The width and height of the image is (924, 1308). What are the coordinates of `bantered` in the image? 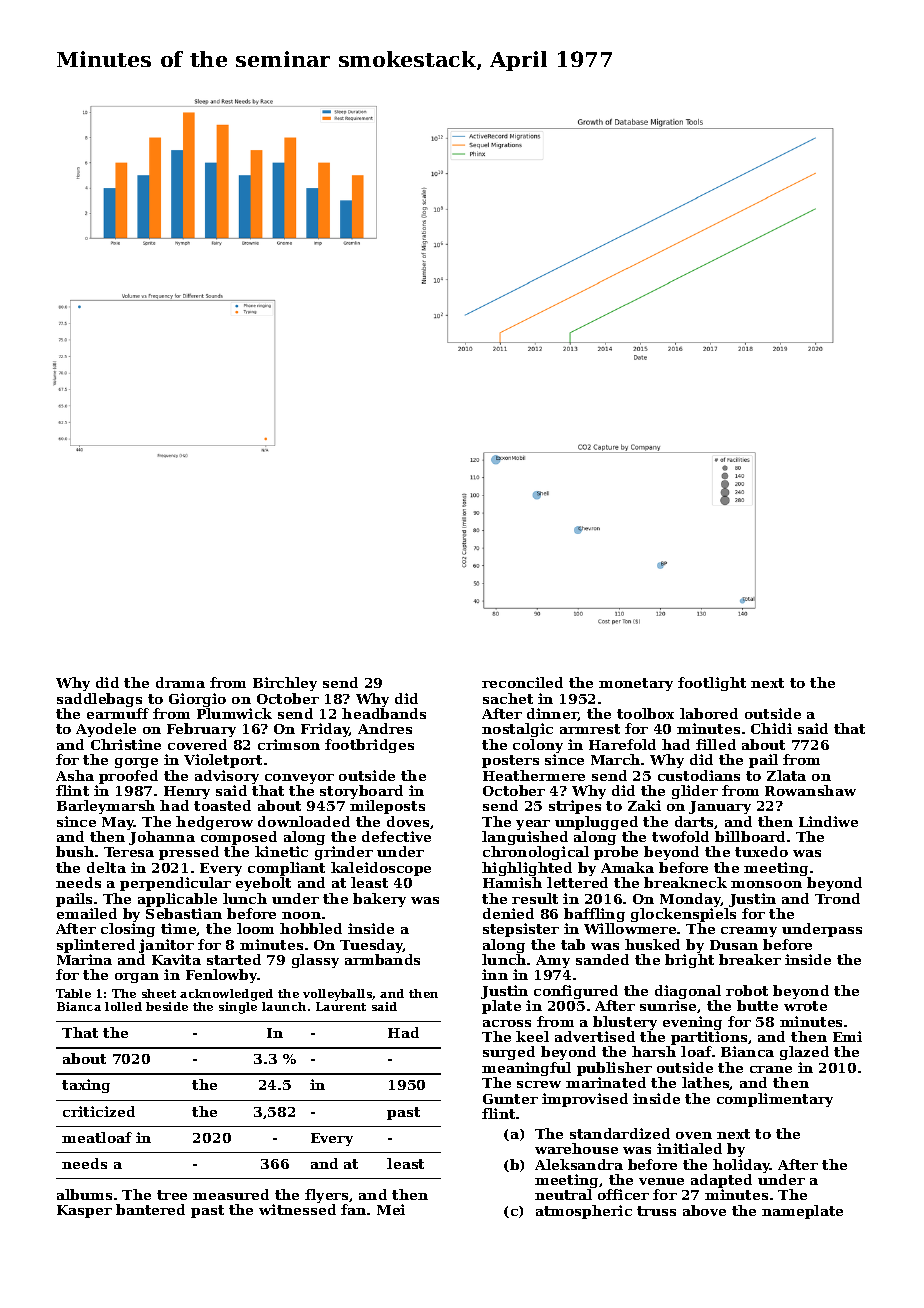 It's located at (150, 1209).
